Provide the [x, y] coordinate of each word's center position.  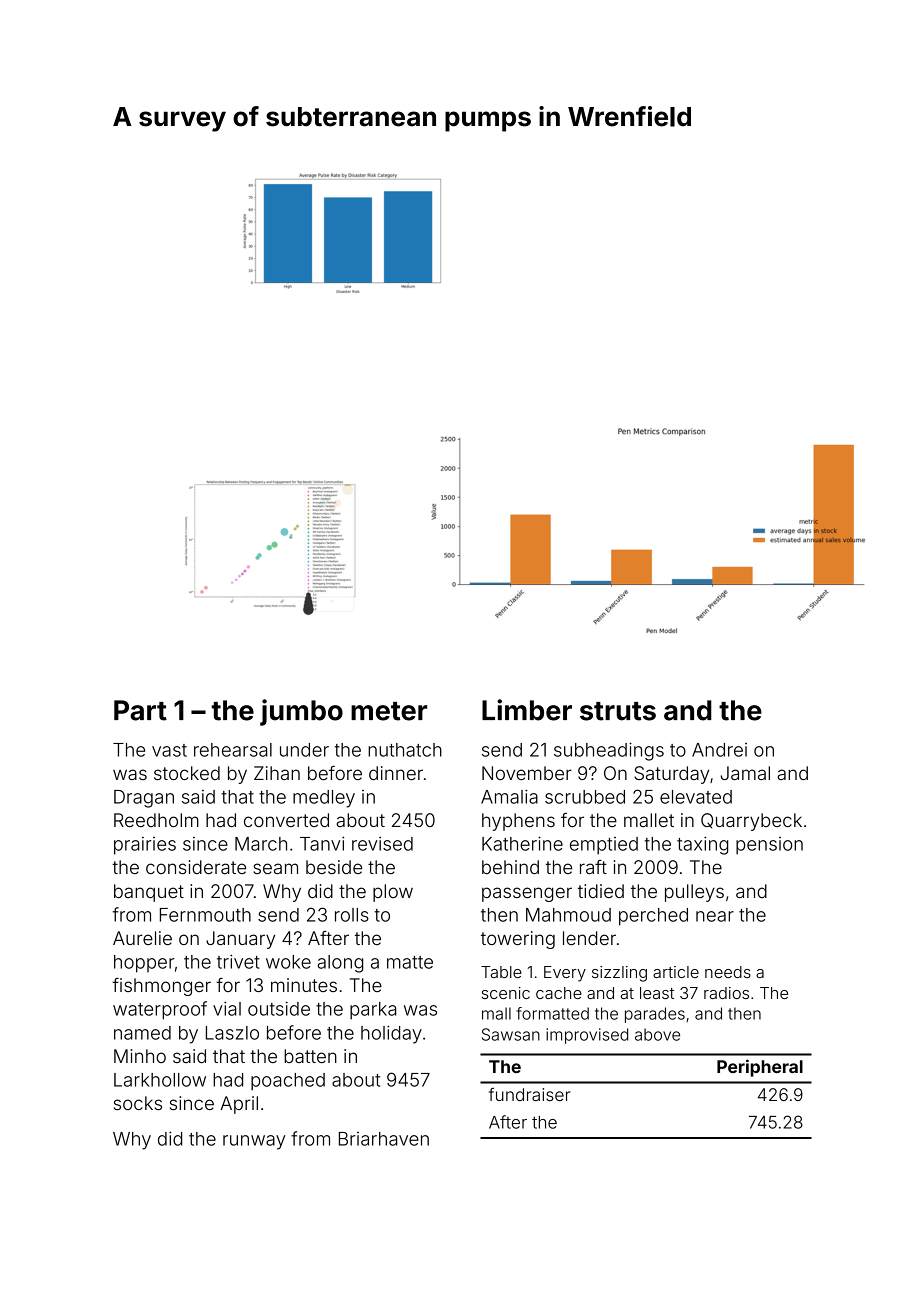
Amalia [509, 796]
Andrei [719, 750]
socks [138, 1103]
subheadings [609, 751]
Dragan [144, 799]
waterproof [160, 1010]
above [657, 1034]
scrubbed [585, 797]
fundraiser [529, 1094]
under [304, 750]
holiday [391, 1034]
